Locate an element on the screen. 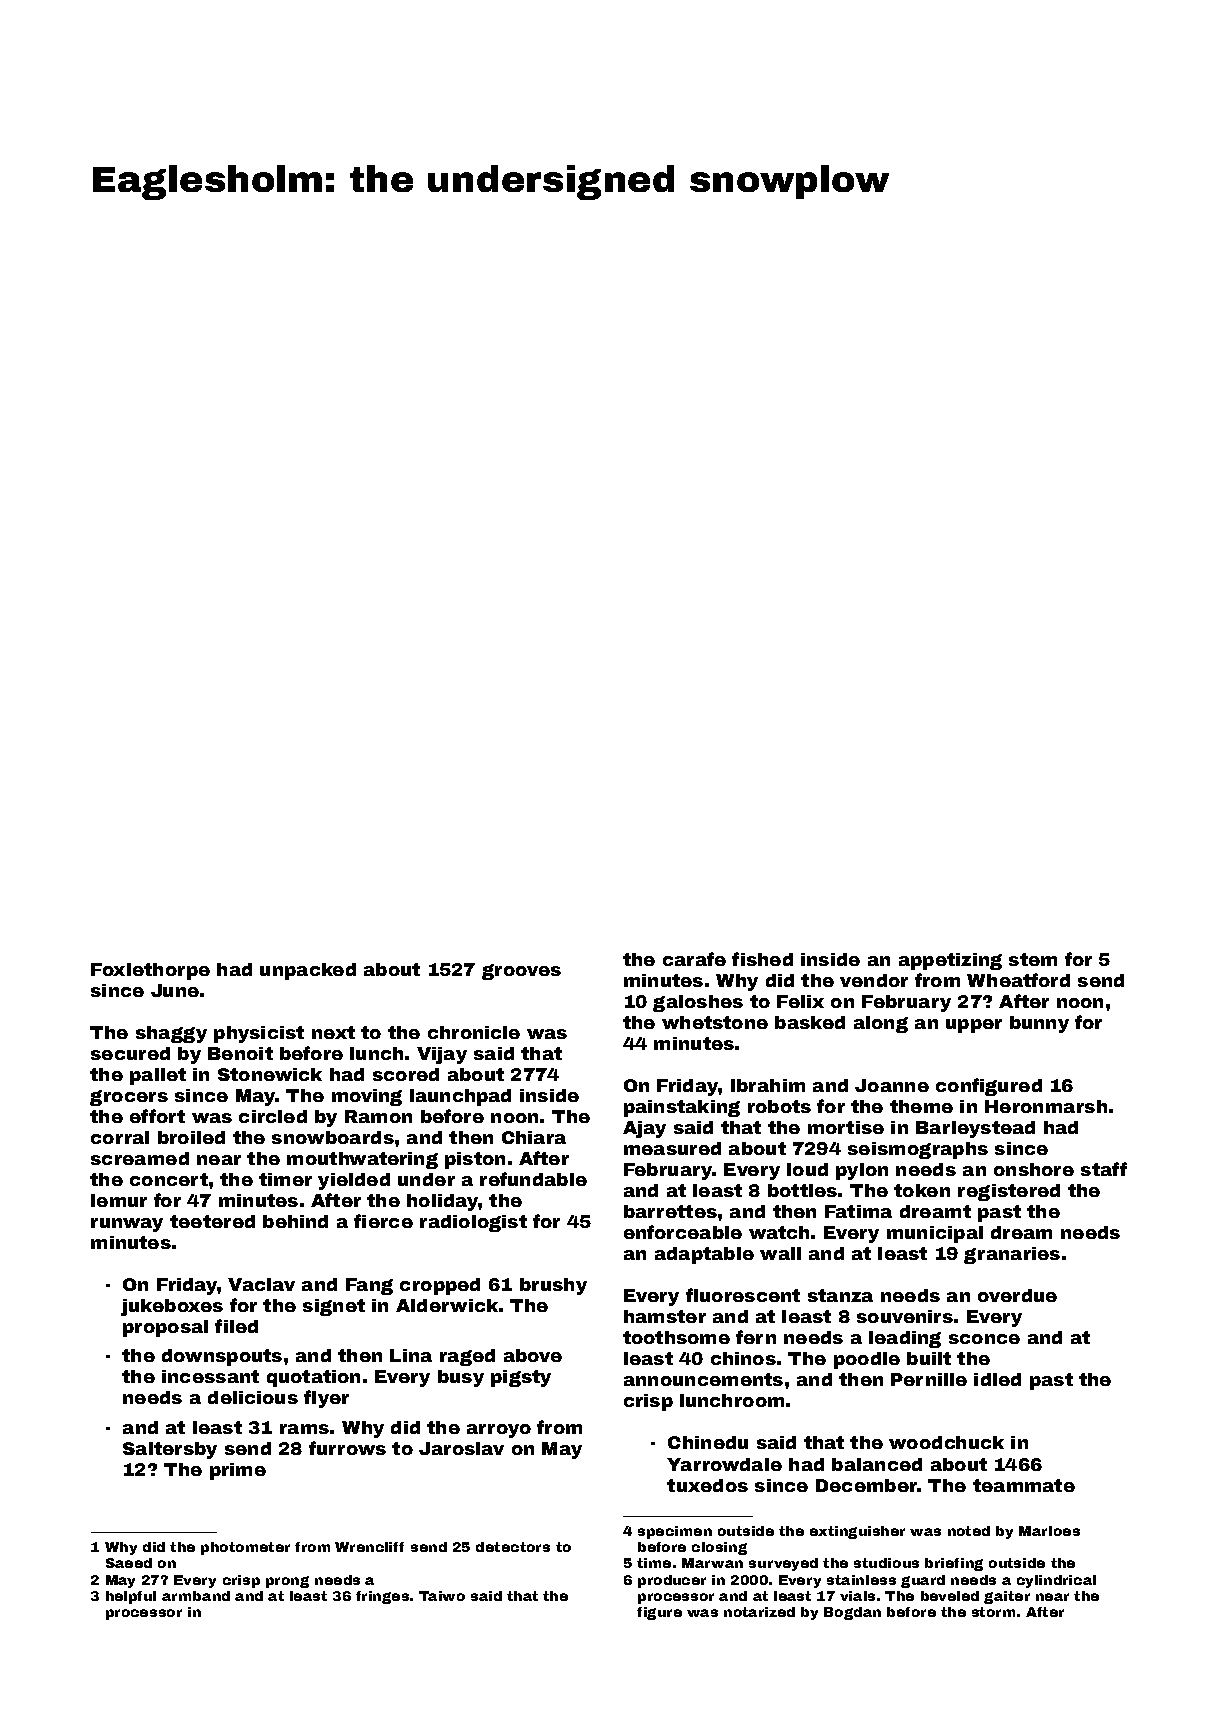 The image size is (1219, 1724). theme is located at coordinates (921, 1106).
